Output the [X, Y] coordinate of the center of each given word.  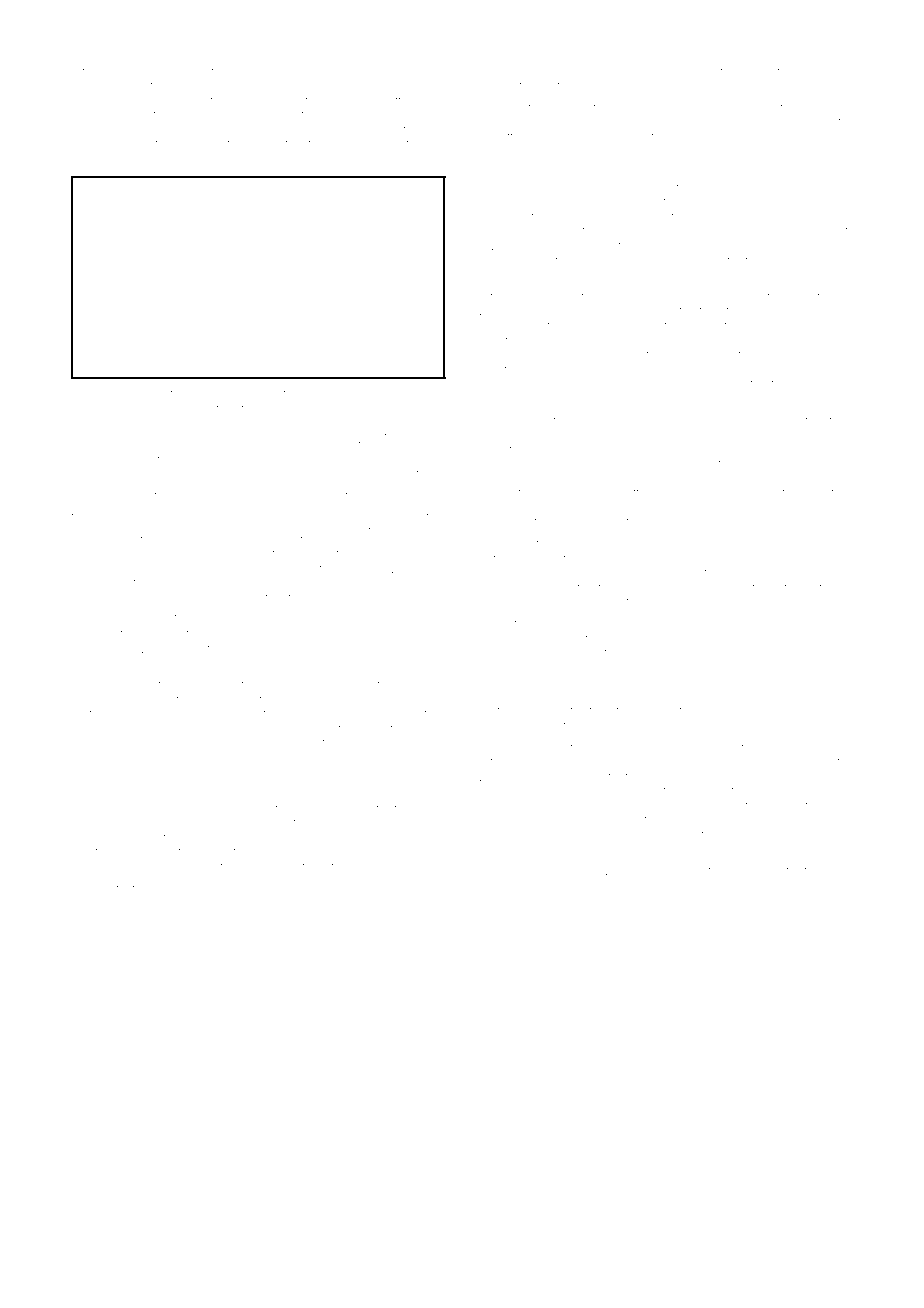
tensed [643, 762]
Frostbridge [523, 887]
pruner [776, 342]
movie [257, 431]
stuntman [181, 72]
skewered [539, 747]
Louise [226, 823]
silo [546, 507]
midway [595, 313]
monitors [665, 72]
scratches [705, 834]
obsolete [243, 393]
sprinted [777, 494]
